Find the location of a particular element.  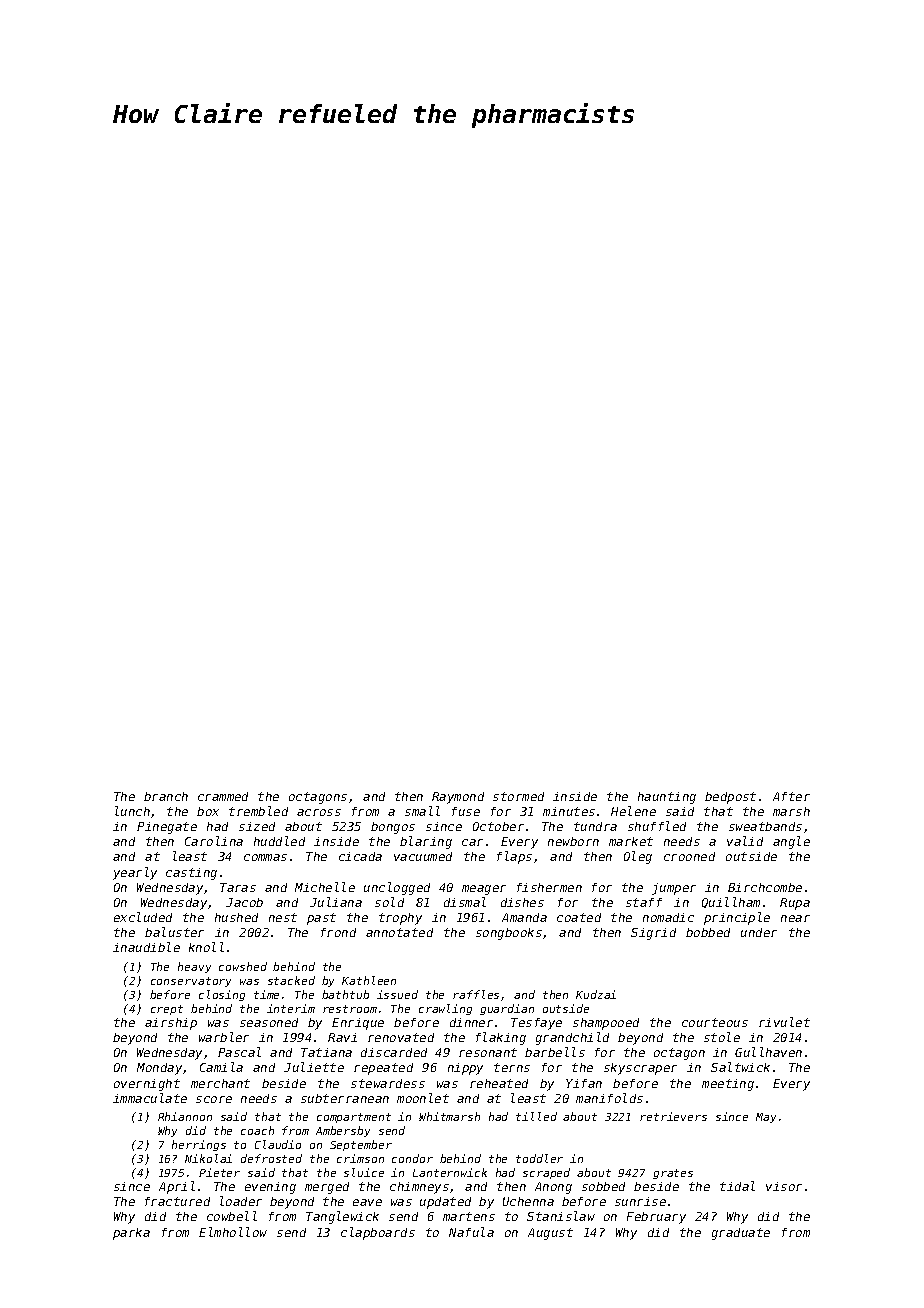

Michelle is located at coordinates (325, 887).
